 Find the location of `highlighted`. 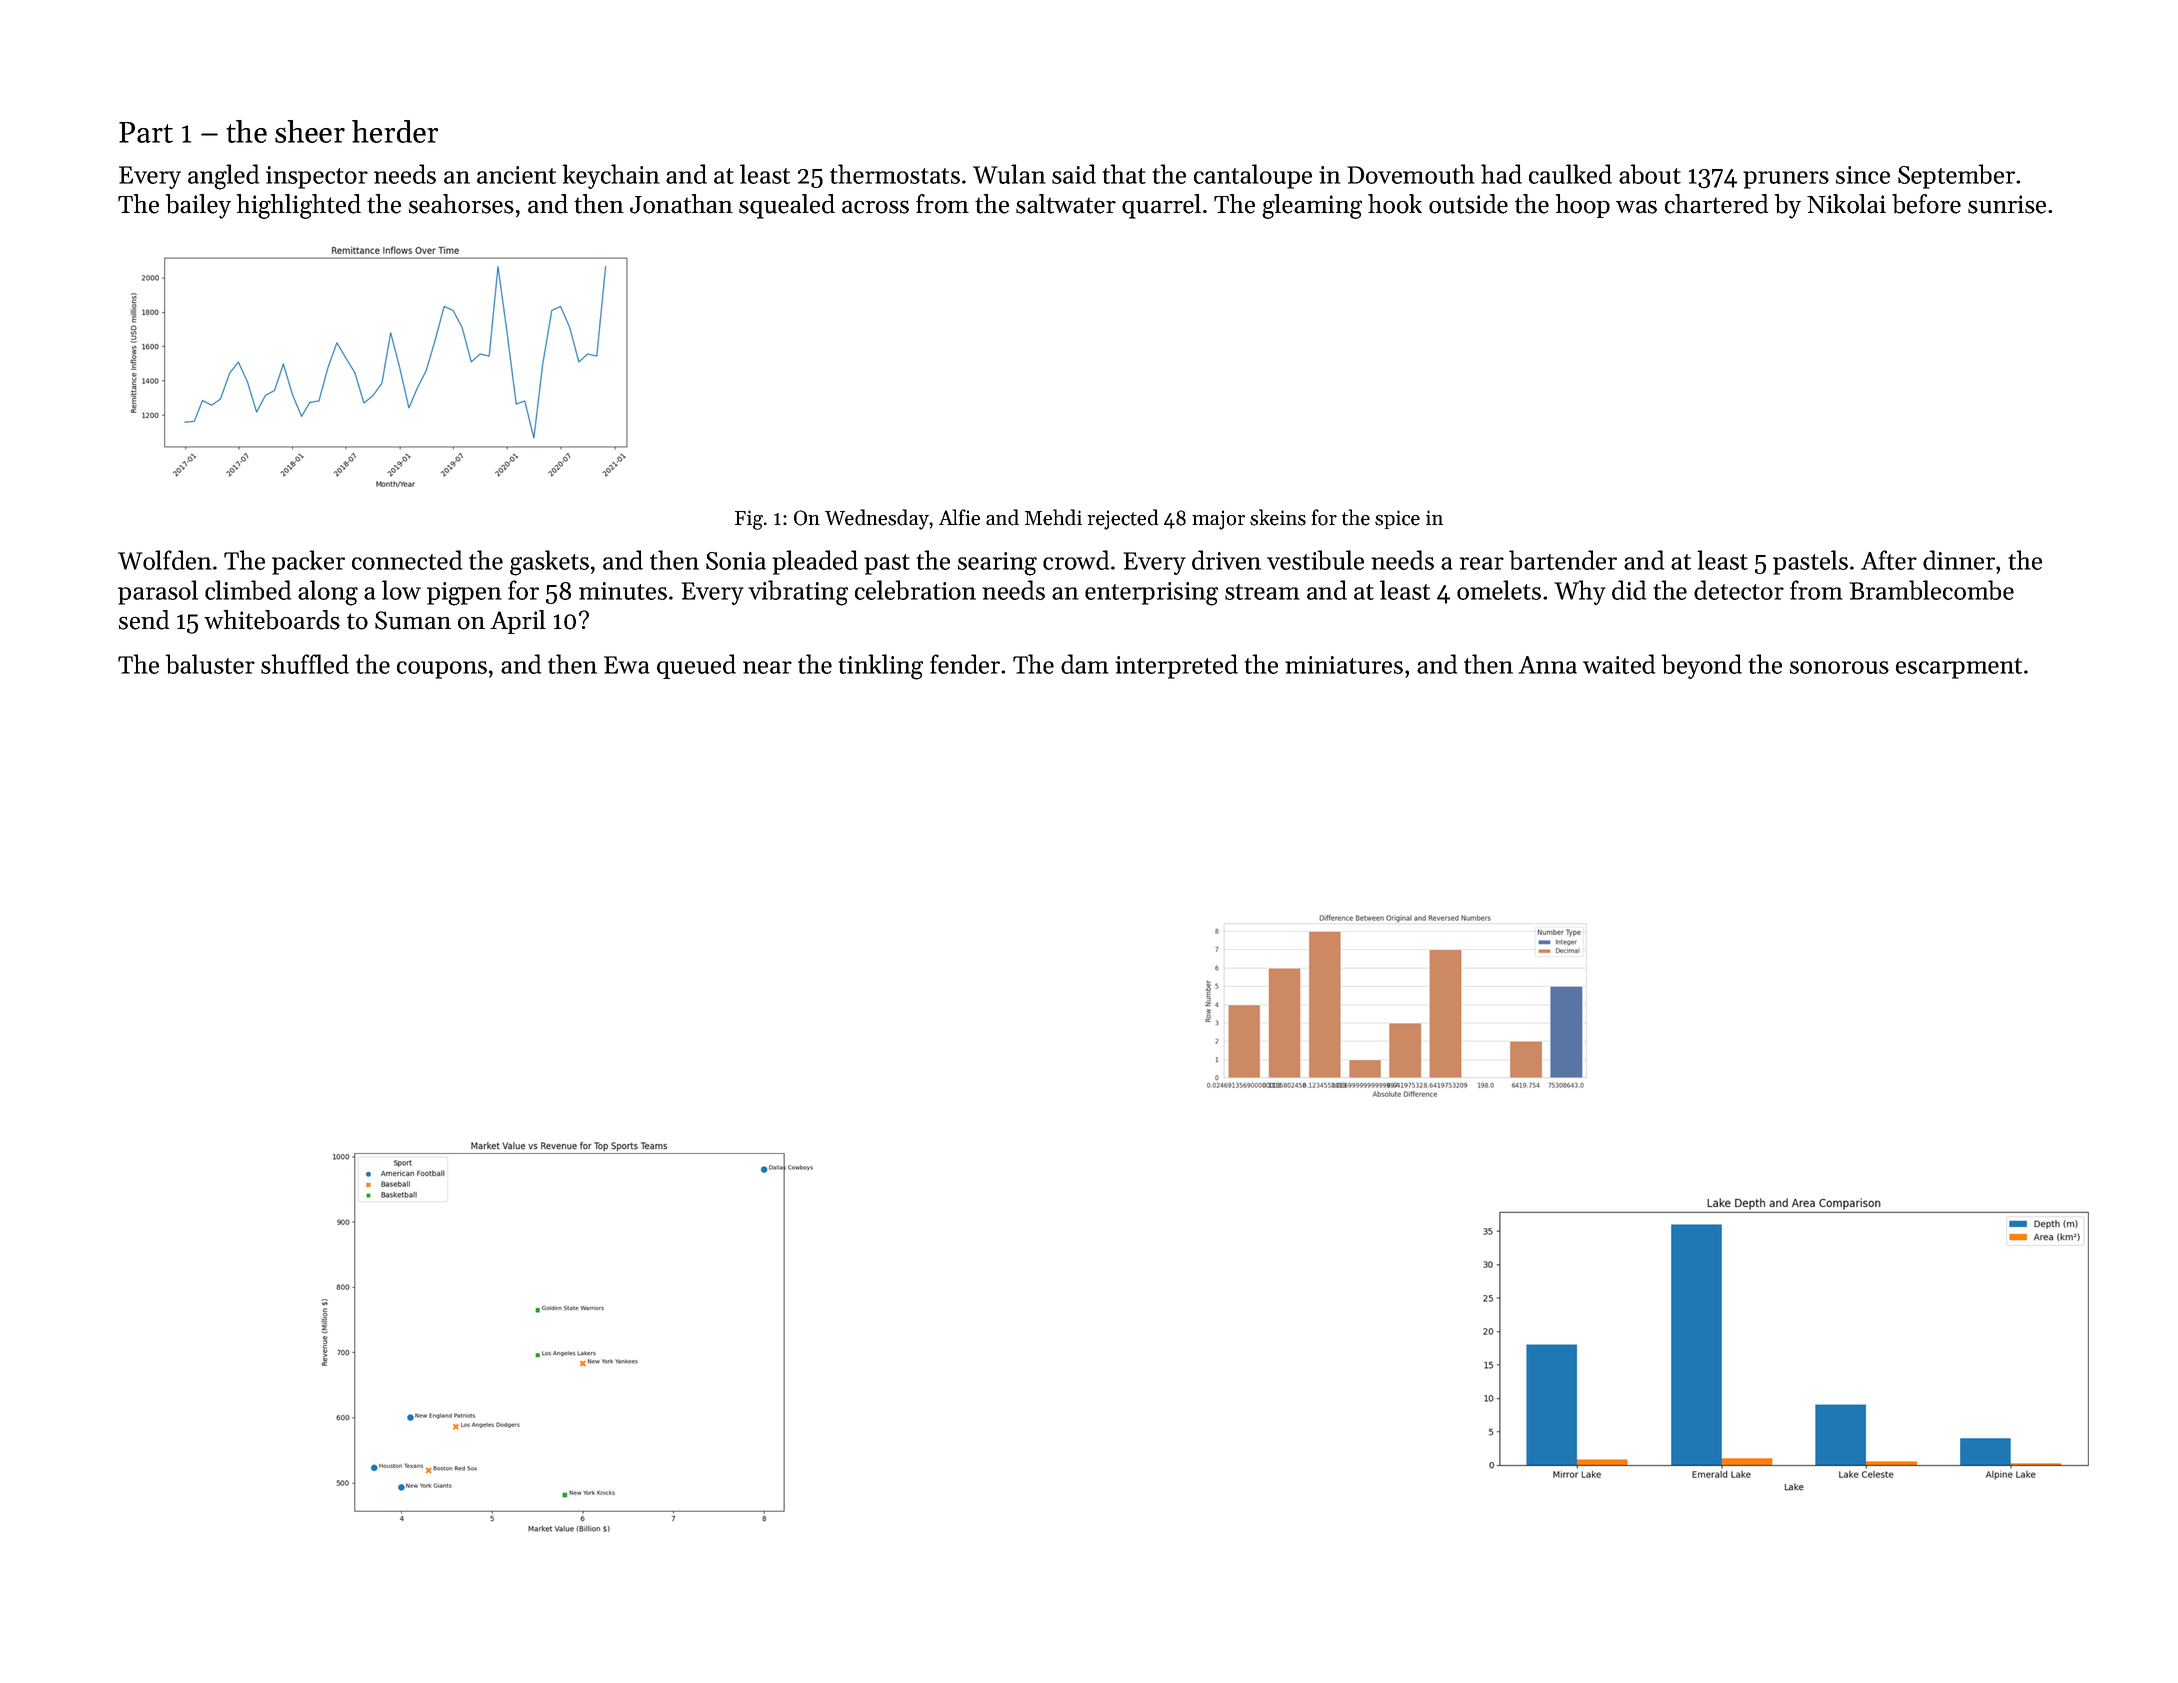

highlighted is located at coordinates (299, 206).
